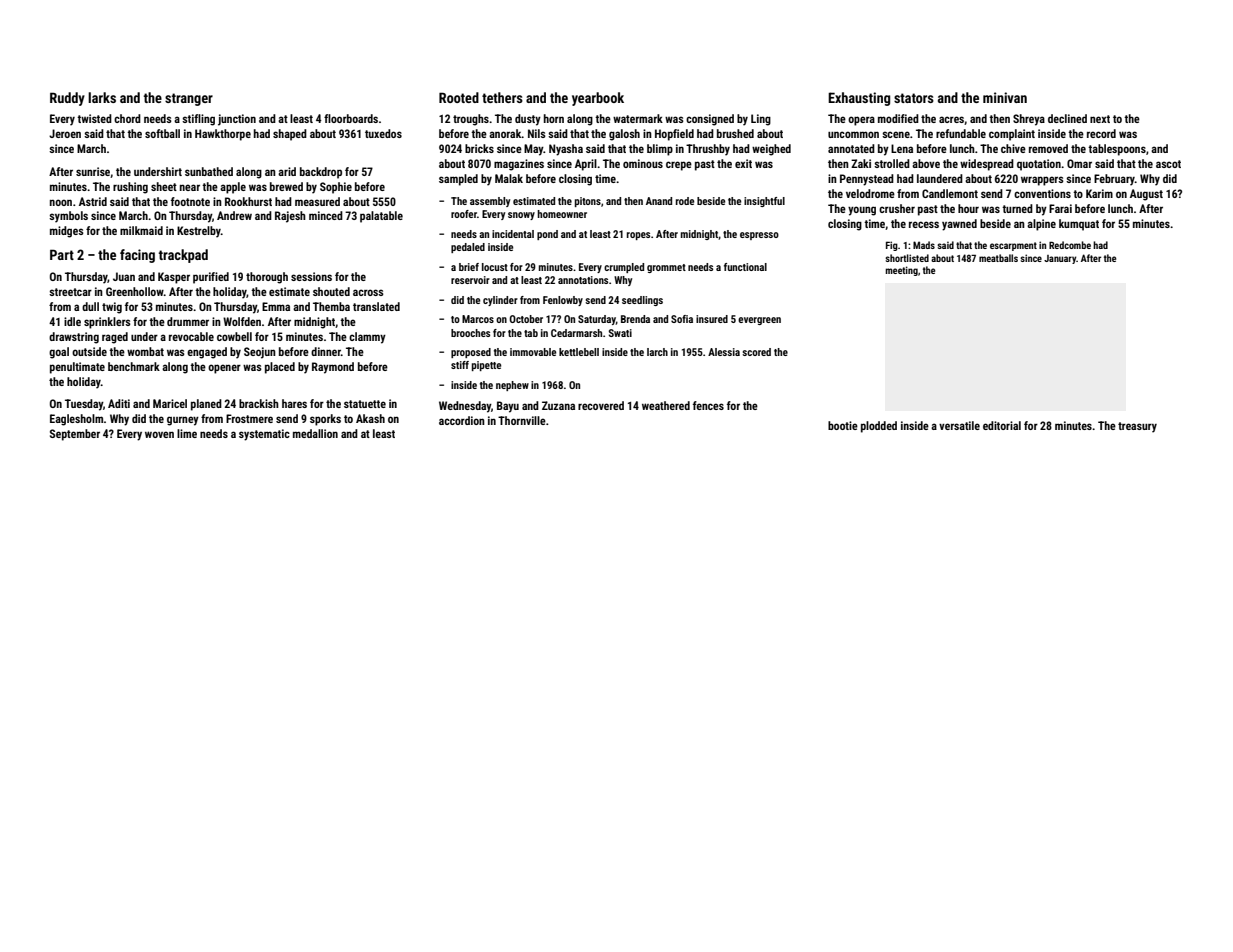  Describe the element at coordinates (145, 351) in the page. I see `wombat` at that location.
